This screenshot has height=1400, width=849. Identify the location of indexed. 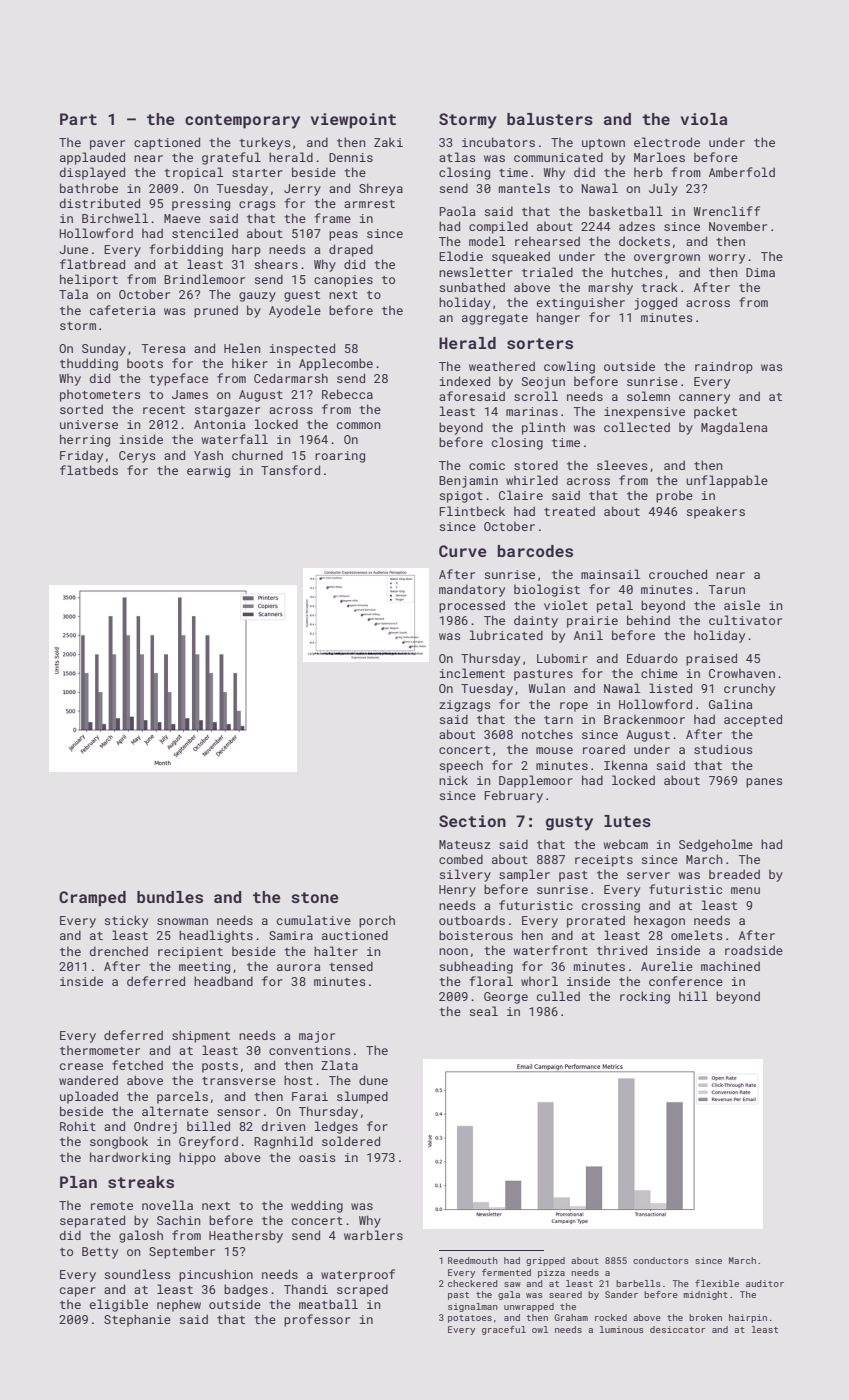
(465, 381).
